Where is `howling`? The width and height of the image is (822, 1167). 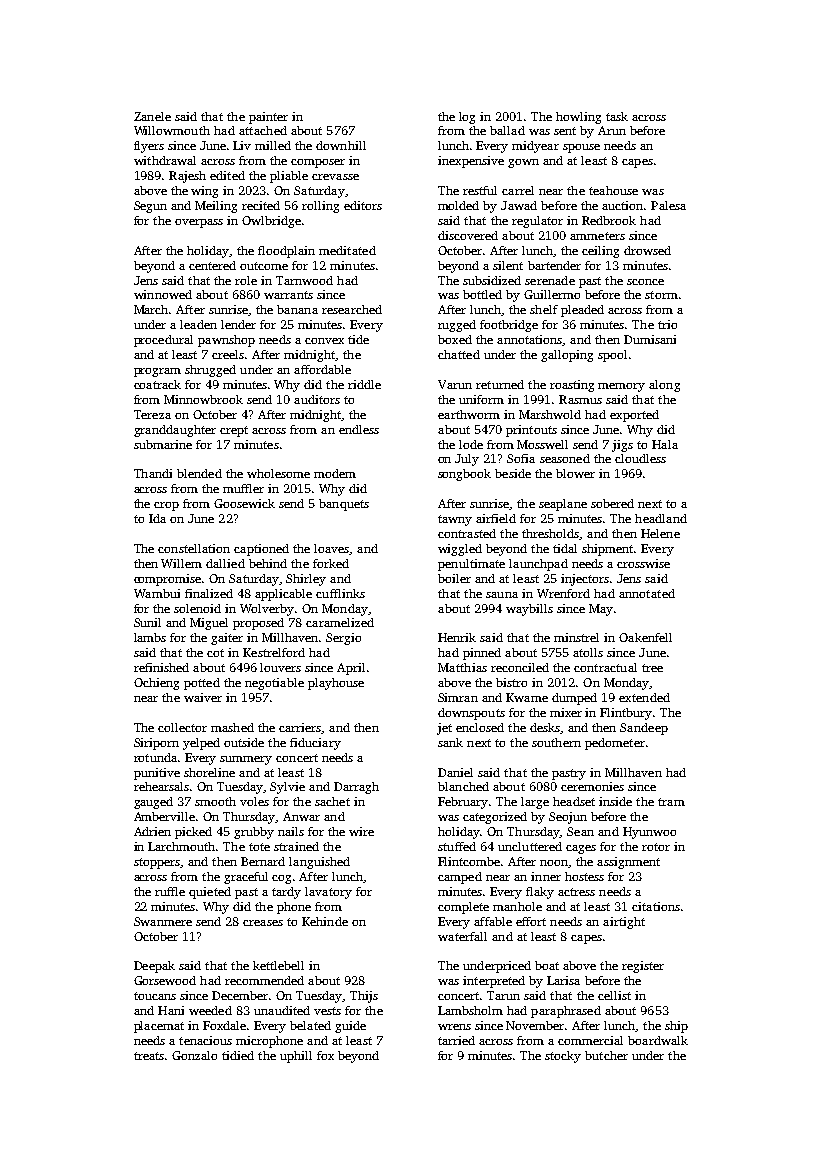
howling is located at coordinates (578, 118).
